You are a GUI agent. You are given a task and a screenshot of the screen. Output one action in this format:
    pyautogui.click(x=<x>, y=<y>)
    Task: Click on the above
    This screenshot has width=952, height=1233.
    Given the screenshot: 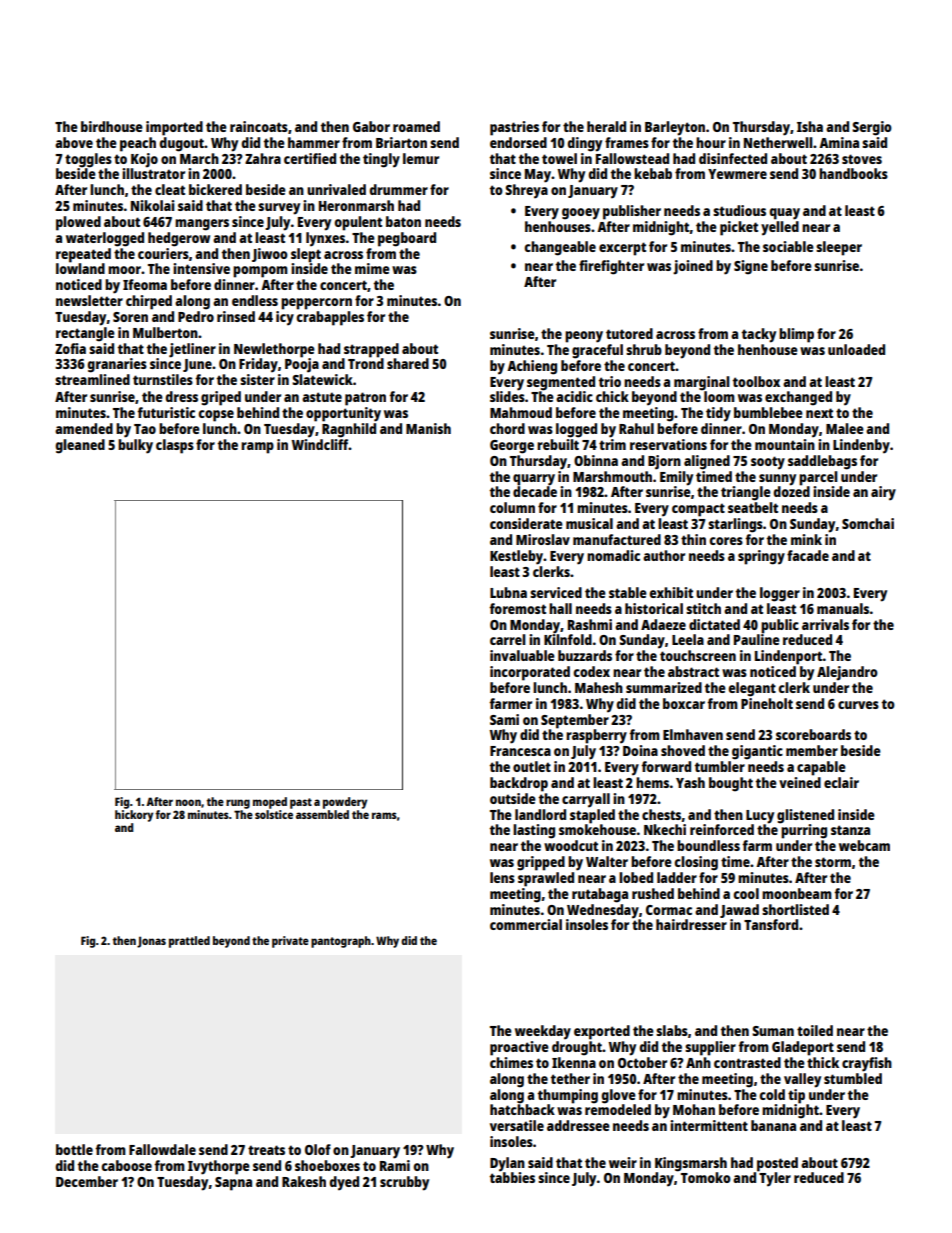 What is the action you would take?
    pyautogui.click(x=74, y=142)
